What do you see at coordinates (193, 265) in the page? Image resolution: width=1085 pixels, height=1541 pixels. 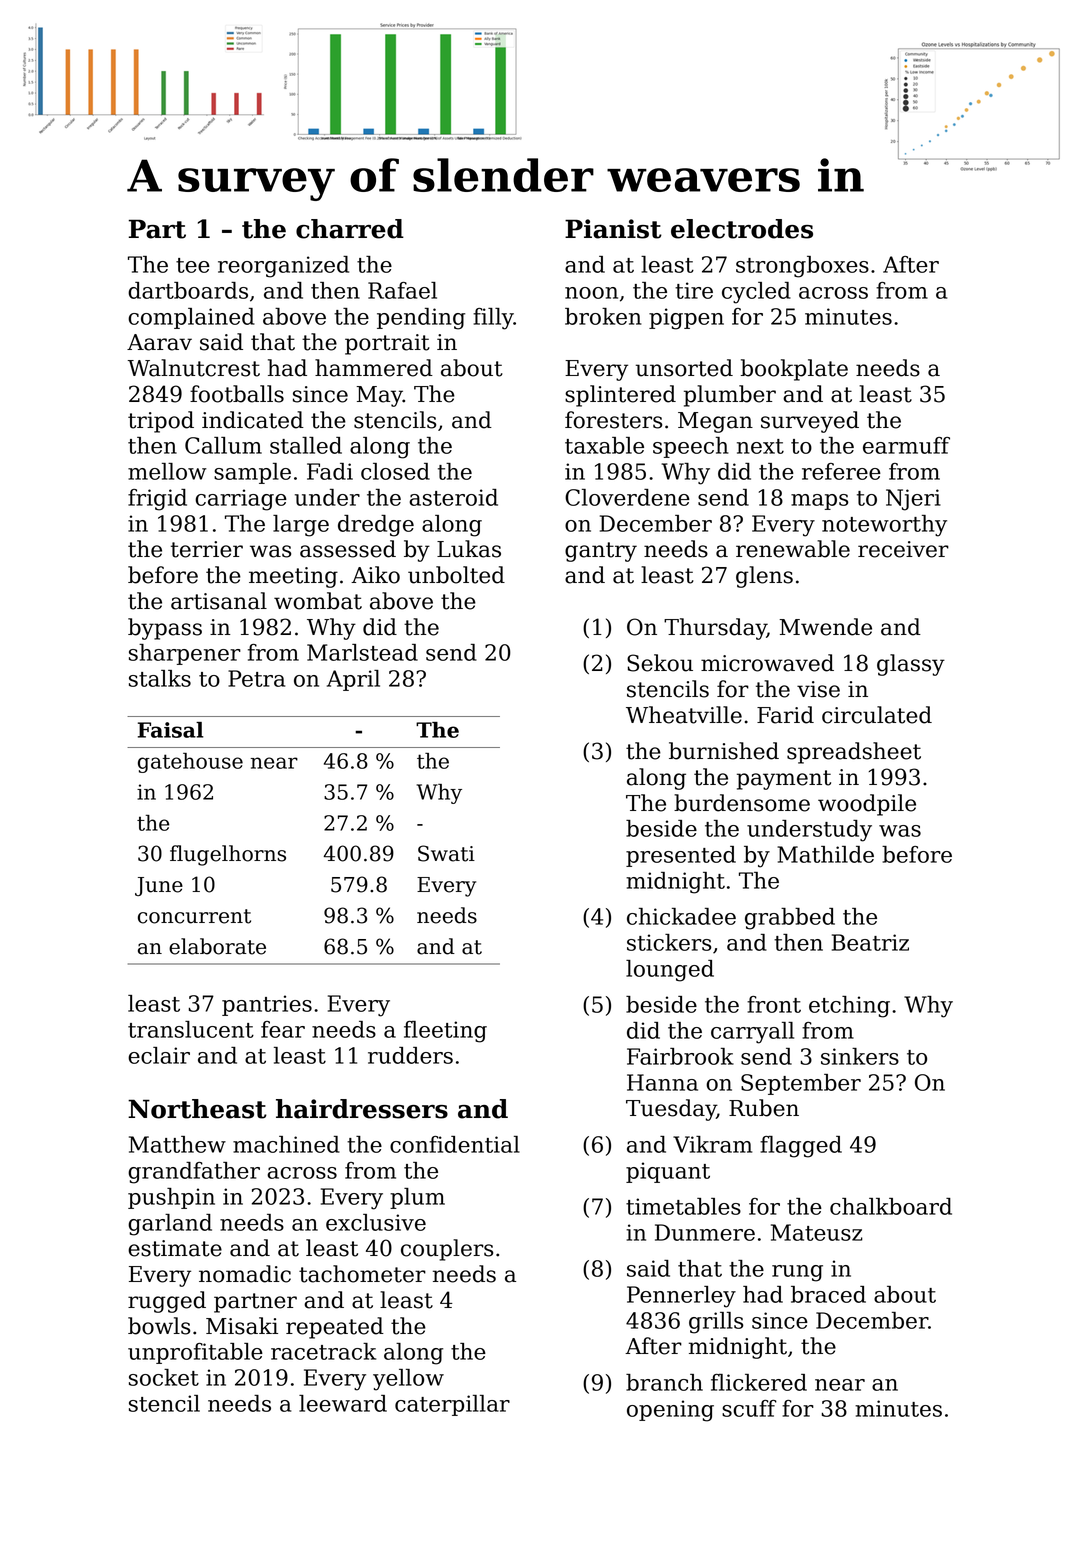 I see `tee` at bounding box center [193, 265].
